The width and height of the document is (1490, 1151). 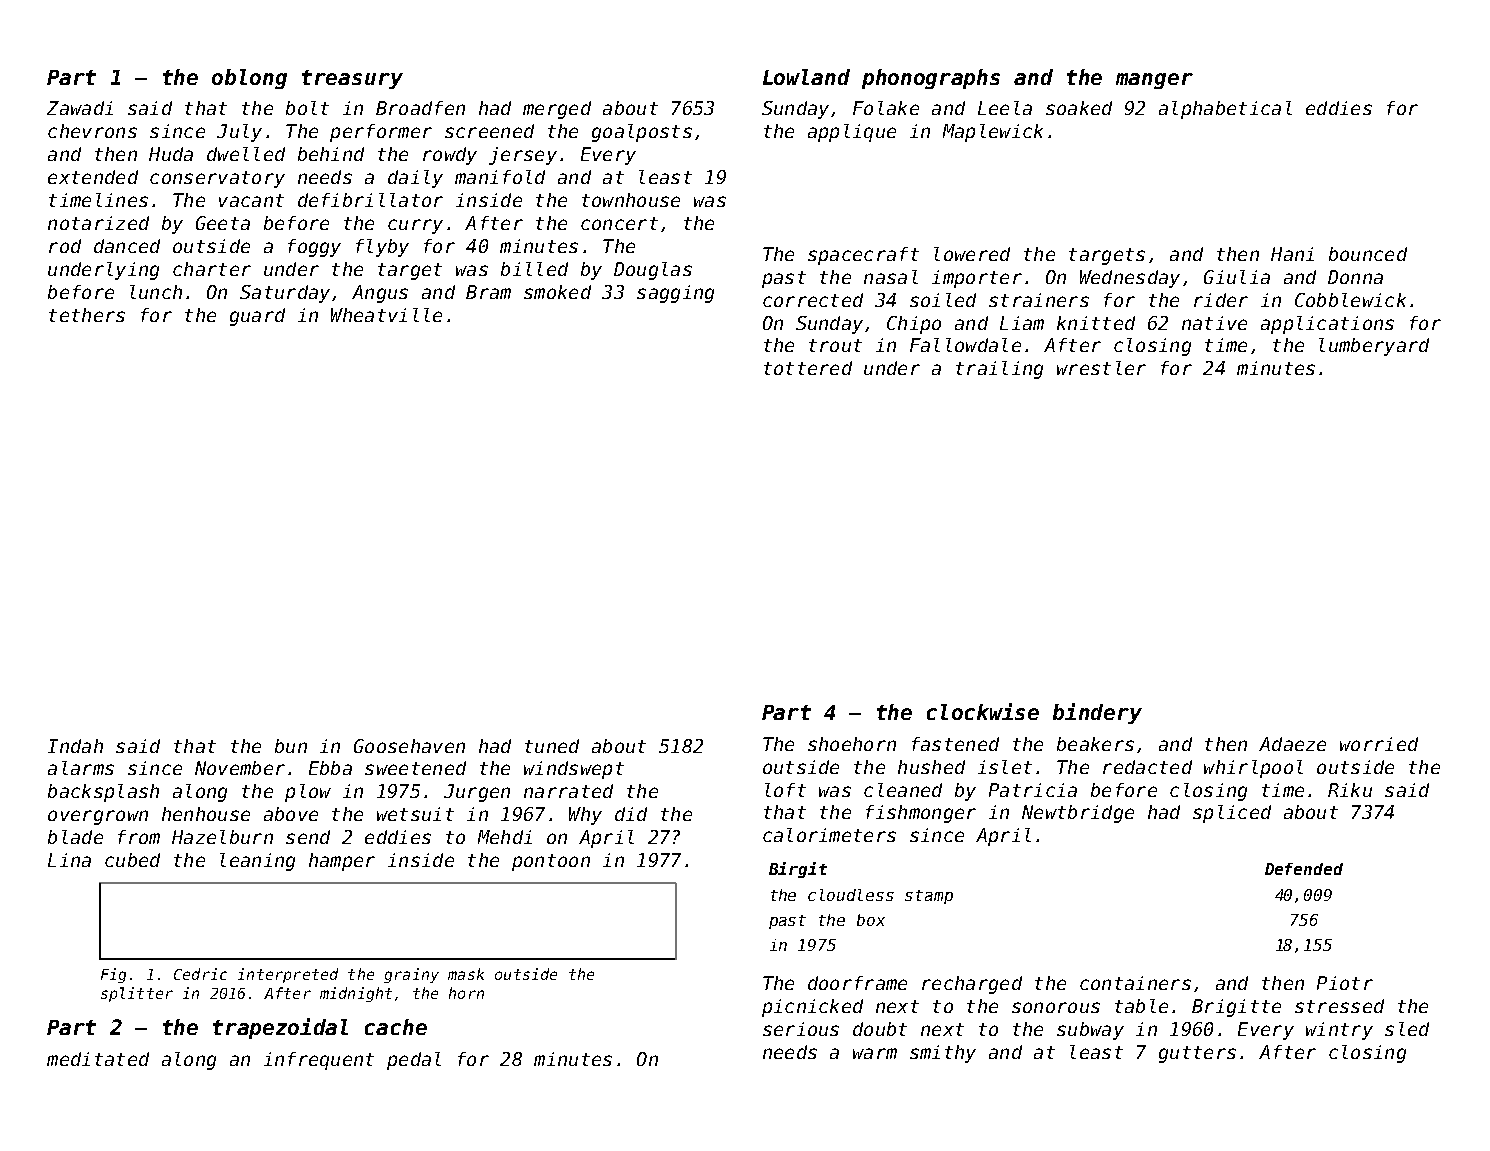 I want to click on lumberyard, so click(x=1374, y=347).
